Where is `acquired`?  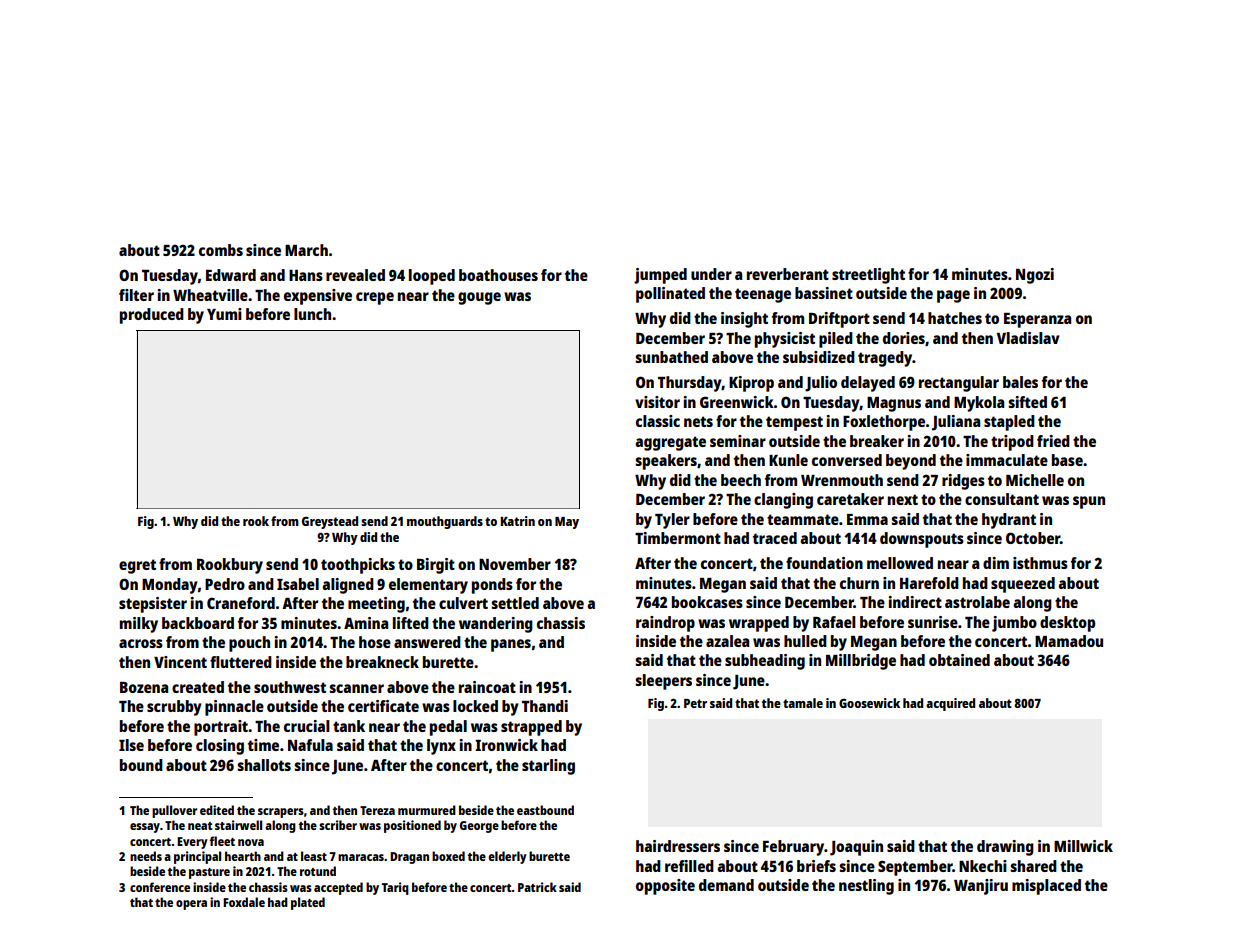
acquired is located at coordinates (950, 704).
